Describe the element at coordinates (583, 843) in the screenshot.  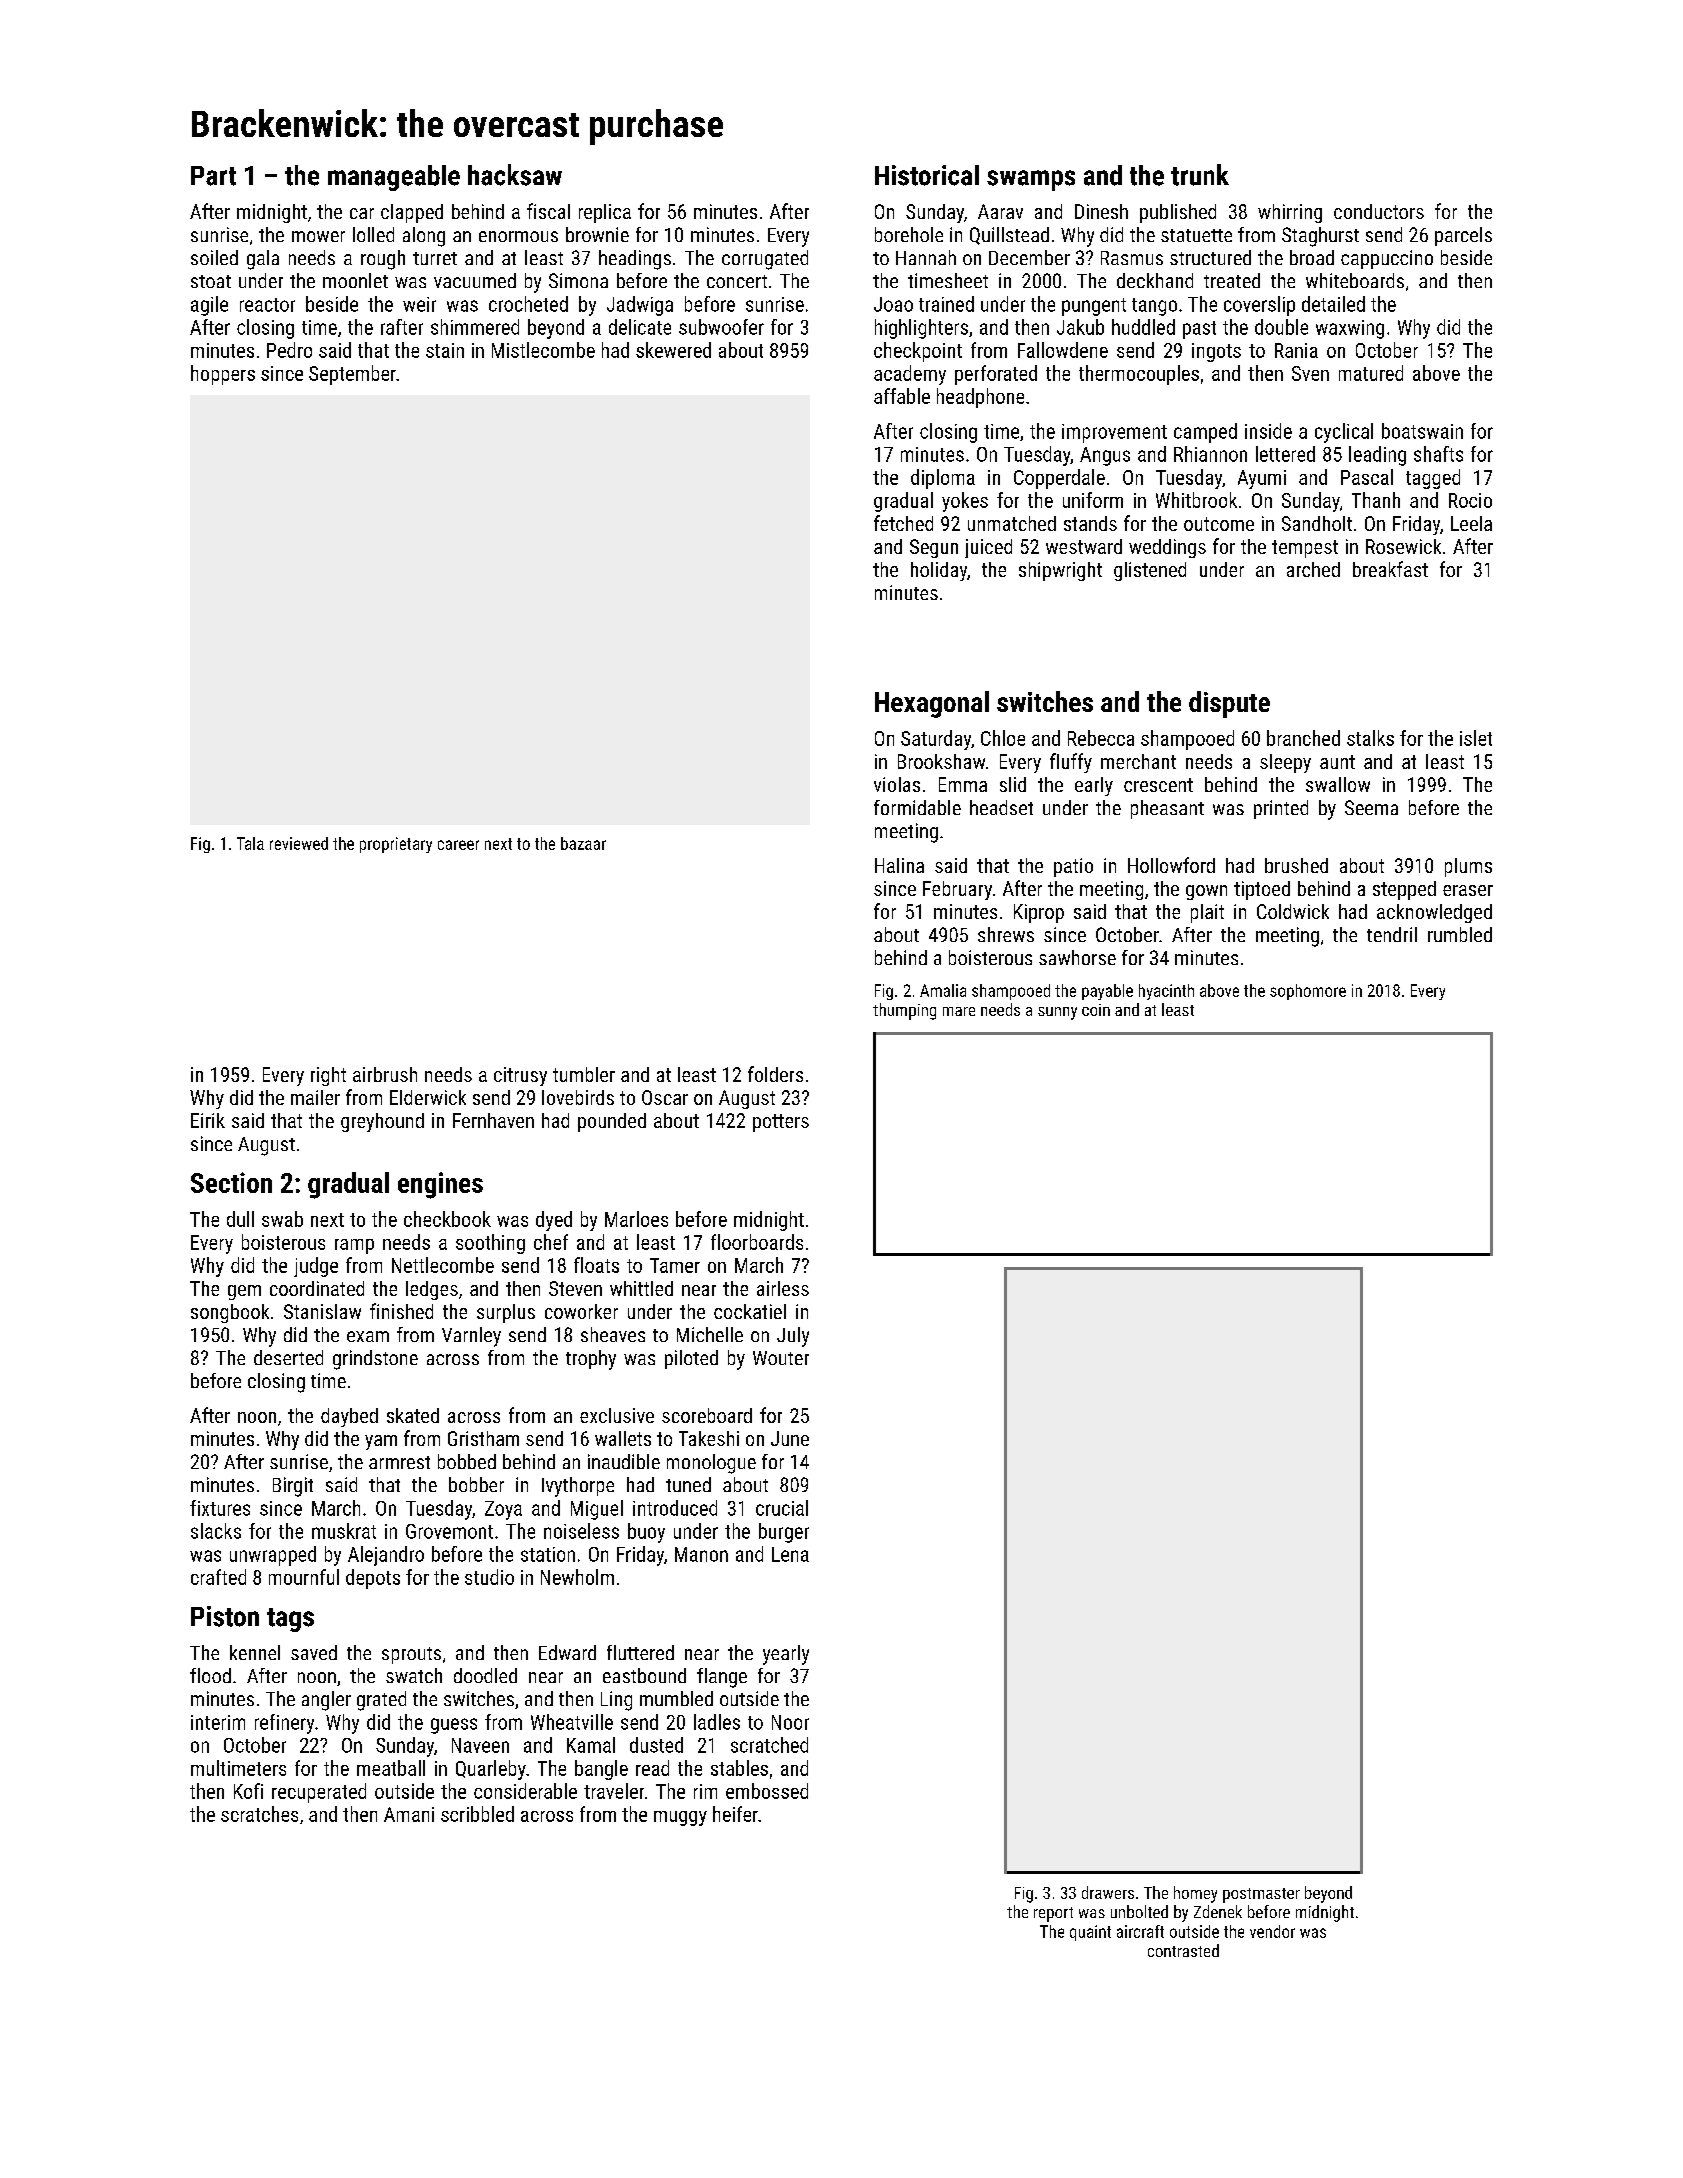
I see `bazaar` at that location.
